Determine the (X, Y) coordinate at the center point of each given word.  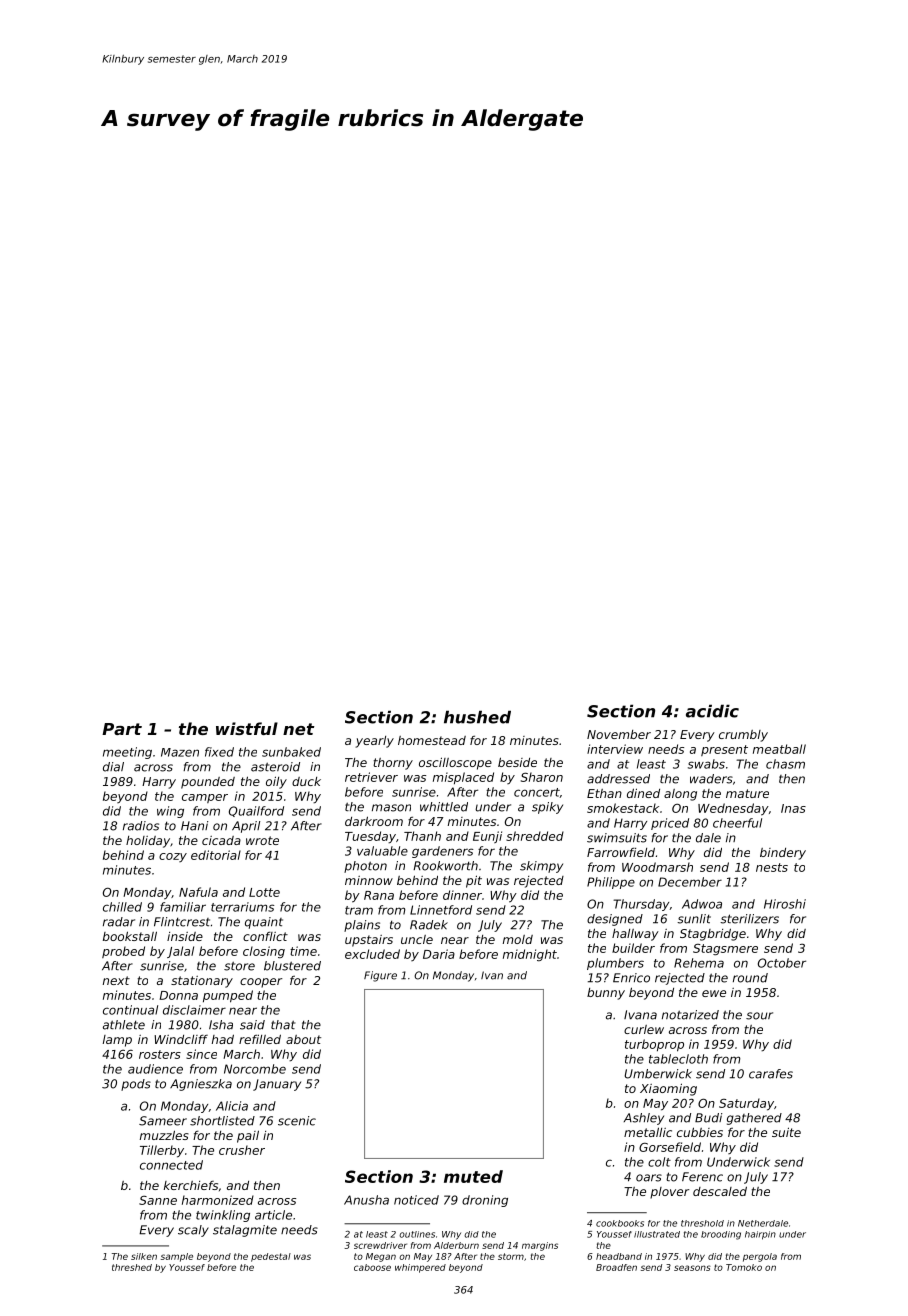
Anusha (366, 1200)
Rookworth (445, 866)
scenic (297, 1121)
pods (136, 1085)
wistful (247, 728)
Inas (793, 808)
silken (144, 1256)
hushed (477, 717)
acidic (712, 711)
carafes (771, 1074)
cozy (173, 857)
